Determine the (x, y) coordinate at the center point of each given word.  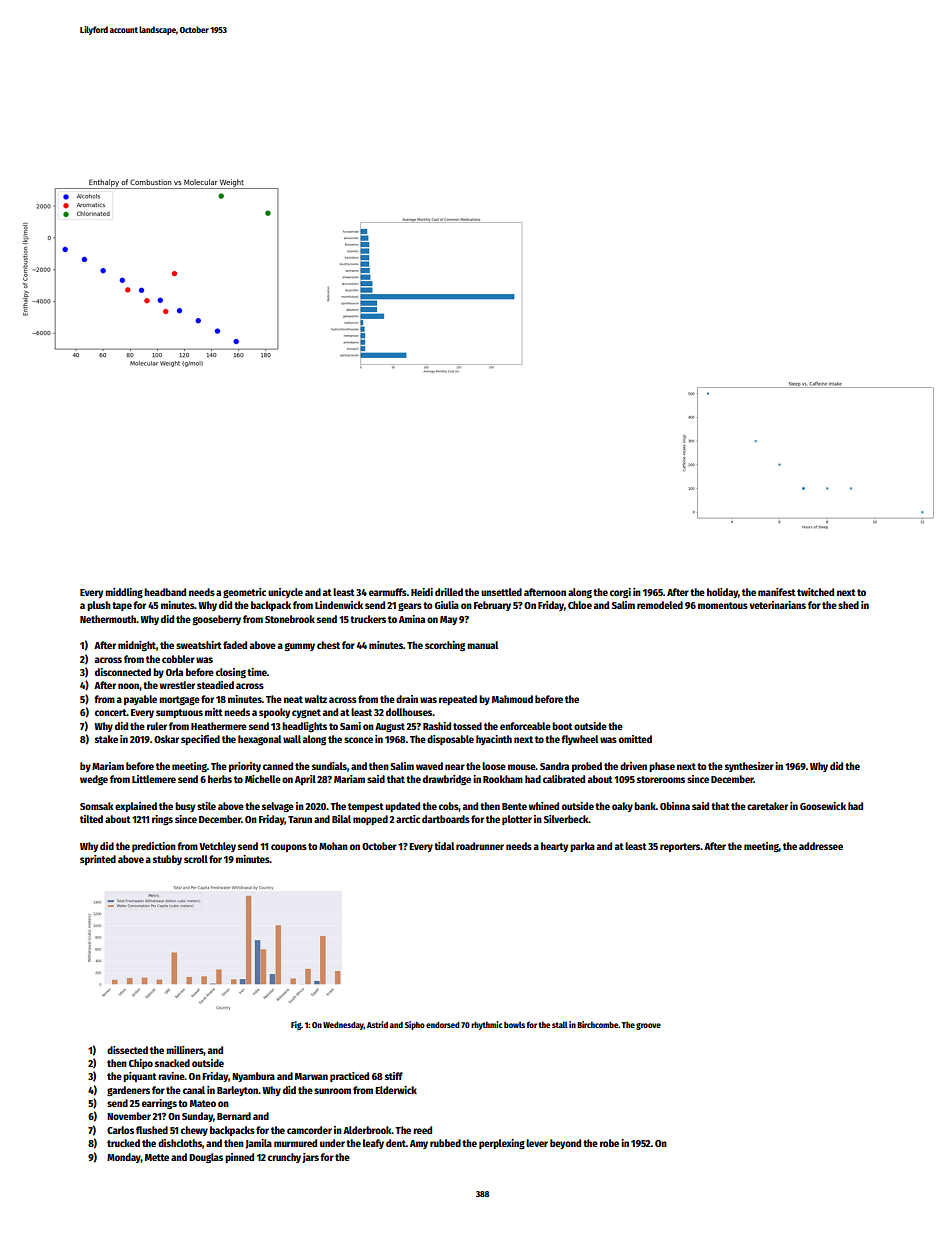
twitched (815, 592)
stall (560, 1024)
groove (648, 1026)
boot (562, 726)
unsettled (501, 592)
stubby (167, 860)
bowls (514, 1024)
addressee (821, 846)
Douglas (206, 1158)
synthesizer (749, 767)
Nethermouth (108, 619)
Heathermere (219, 726)
